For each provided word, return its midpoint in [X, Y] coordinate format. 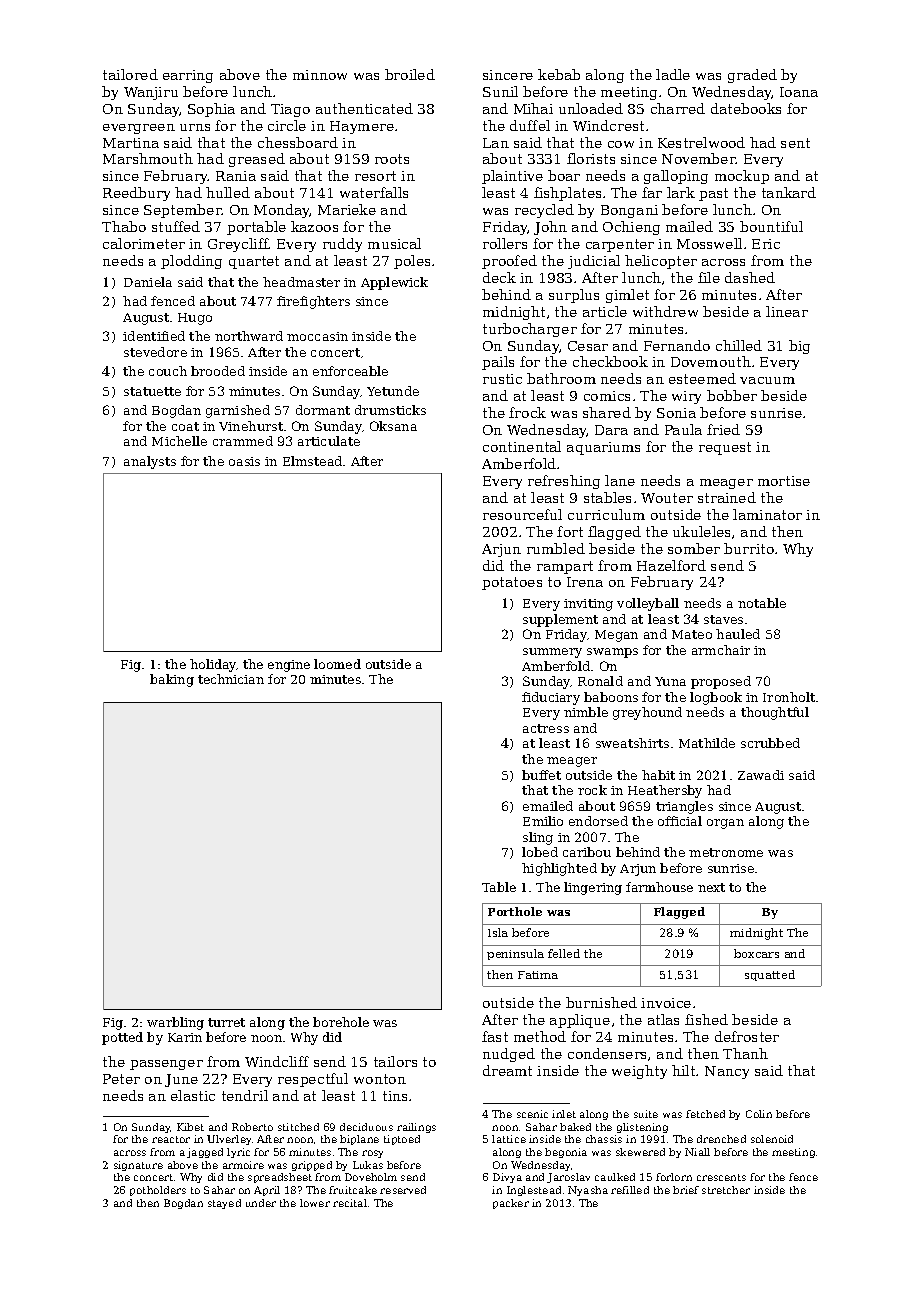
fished [706, 1019]
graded [752, 76]
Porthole [515, 911]
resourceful [522, 514]
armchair [721, 650]
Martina [131, 143]
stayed [224, 1204]
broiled [410, 74]
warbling [175, 1023]
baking [172, 680]
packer [511, 1204]
